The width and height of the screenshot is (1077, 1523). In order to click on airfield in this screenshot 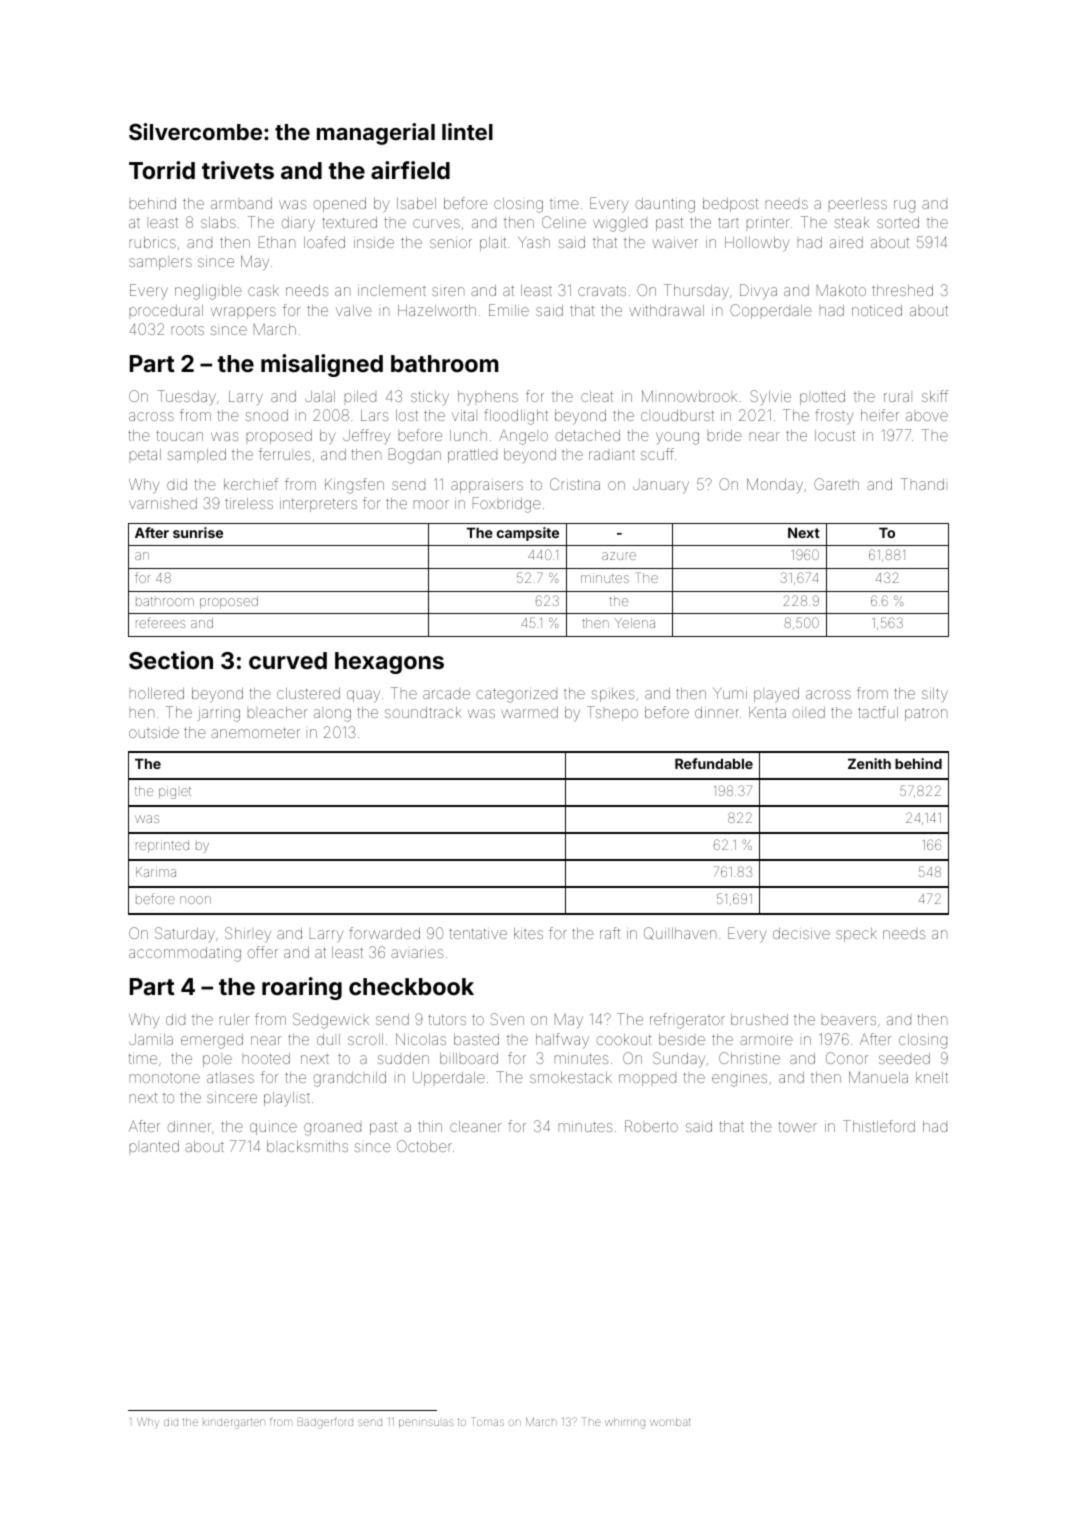, I will do `click(410, 170)`.
